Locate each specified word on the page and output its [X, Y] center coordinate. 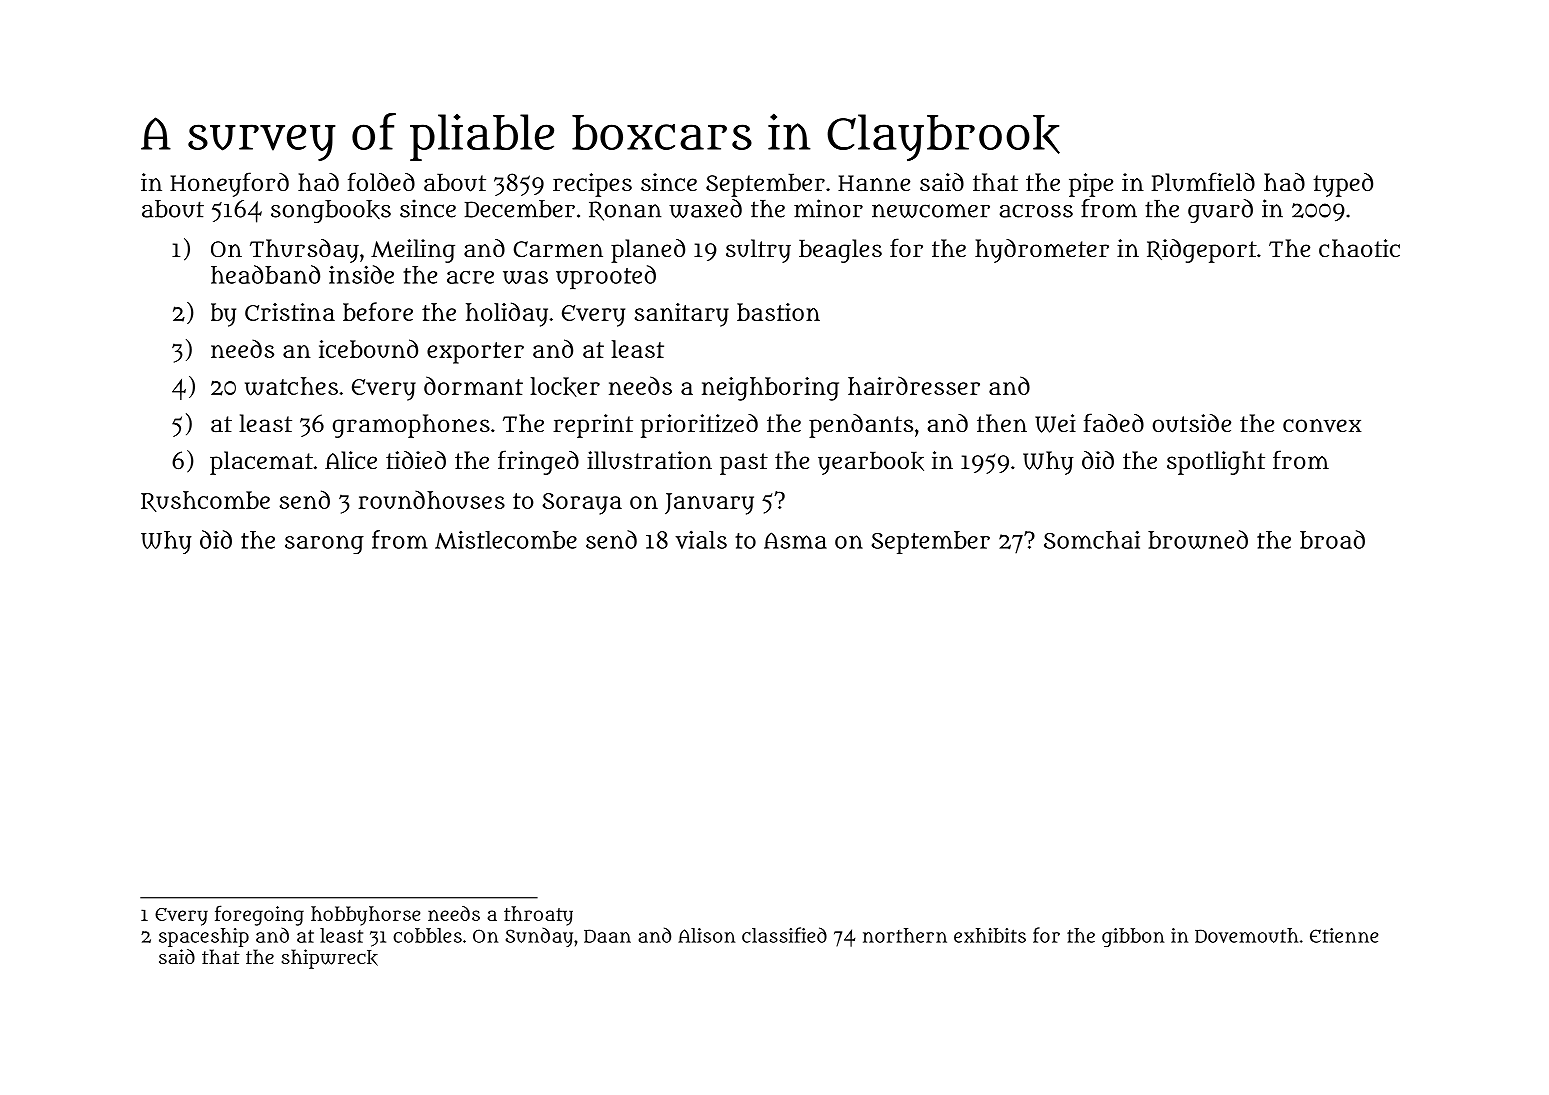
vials [701, 539]
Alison [706, 935]
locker [565, 387]
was [525, 277]
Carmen [558, 249]
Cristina [290, 312]
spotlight [1216, 463]
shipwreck [330, 959]
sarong [324, 544]
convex [1322, 426]
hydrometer [1042, 251]
